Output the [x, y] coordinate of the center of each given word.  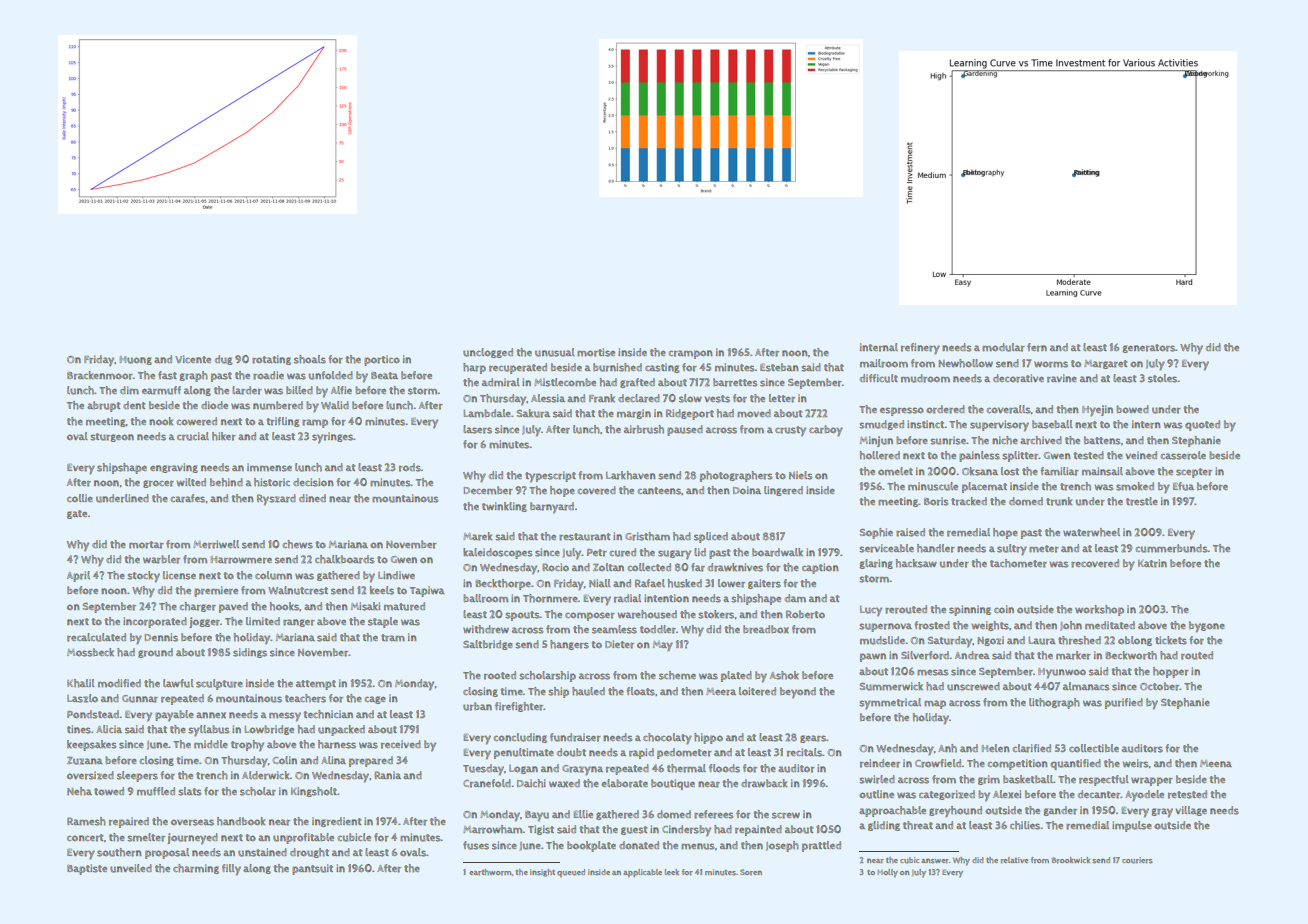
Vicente [193, 359]
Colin [285, 760]
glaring [876, 564]
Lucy [871, 611]
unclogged [488, 353]
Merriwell [216, 544]
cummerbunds [1171, 548]
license [179, 575]
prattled [821, 846]
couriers [1137, 860]
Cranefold [487, 783]
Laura [1042, 640]
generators [1148, 348]
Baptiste [87, 869]
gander [1060, 811]
